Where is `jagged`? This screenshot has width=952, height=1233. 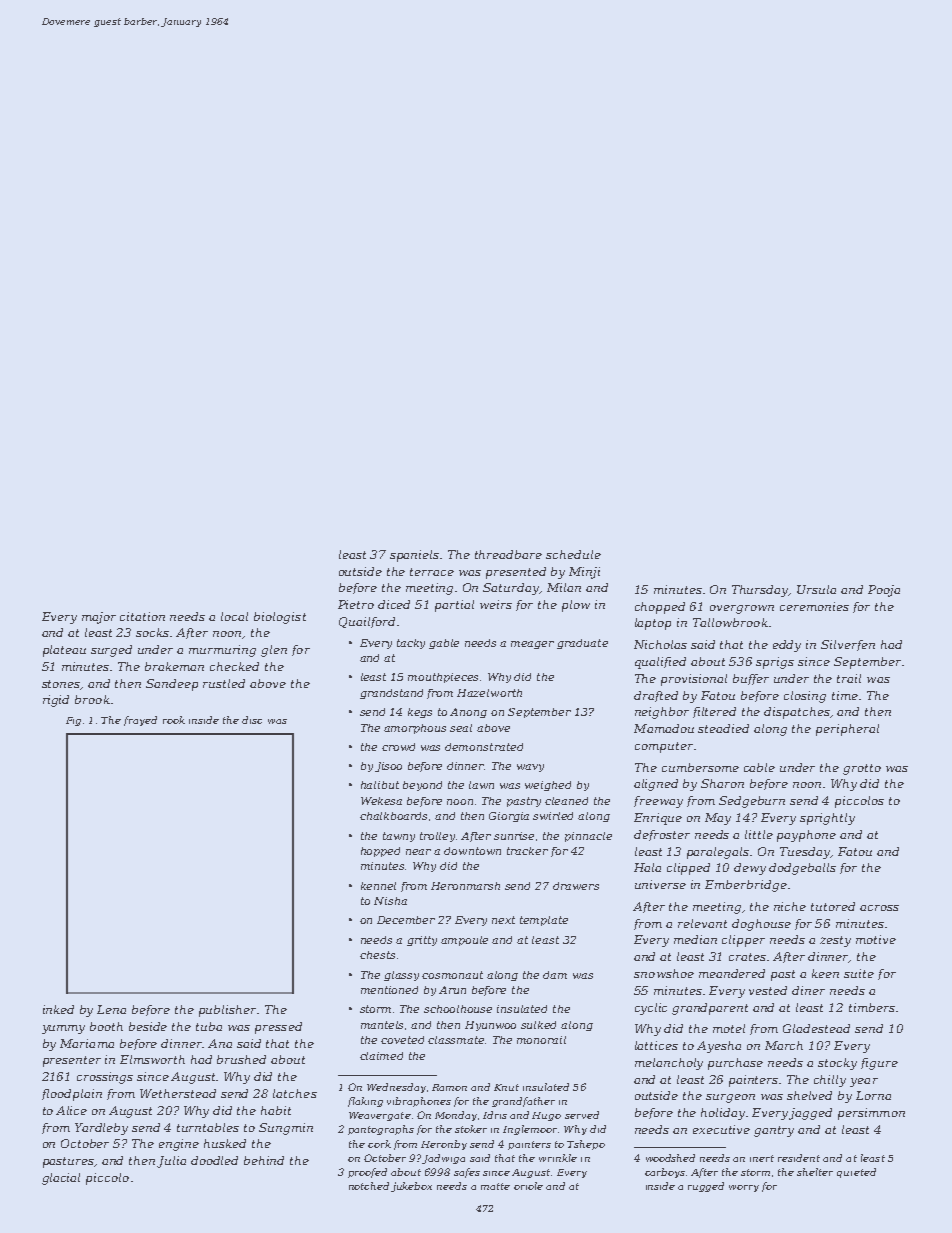
jagged is located at coordinates (810, 1114).
